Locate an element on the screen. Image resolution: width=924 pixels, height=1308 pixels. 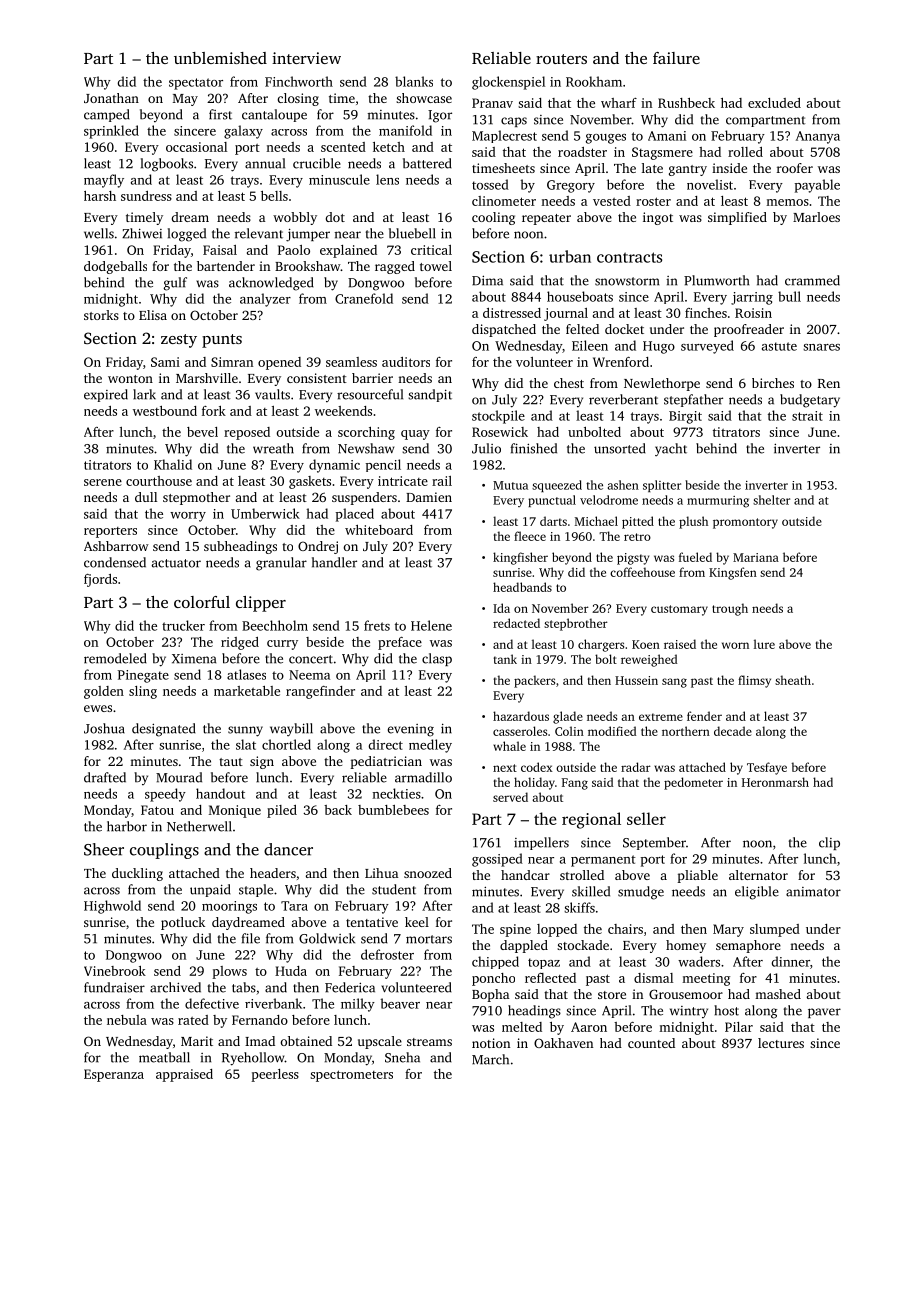
tank is located at coordinates (505, 659).
